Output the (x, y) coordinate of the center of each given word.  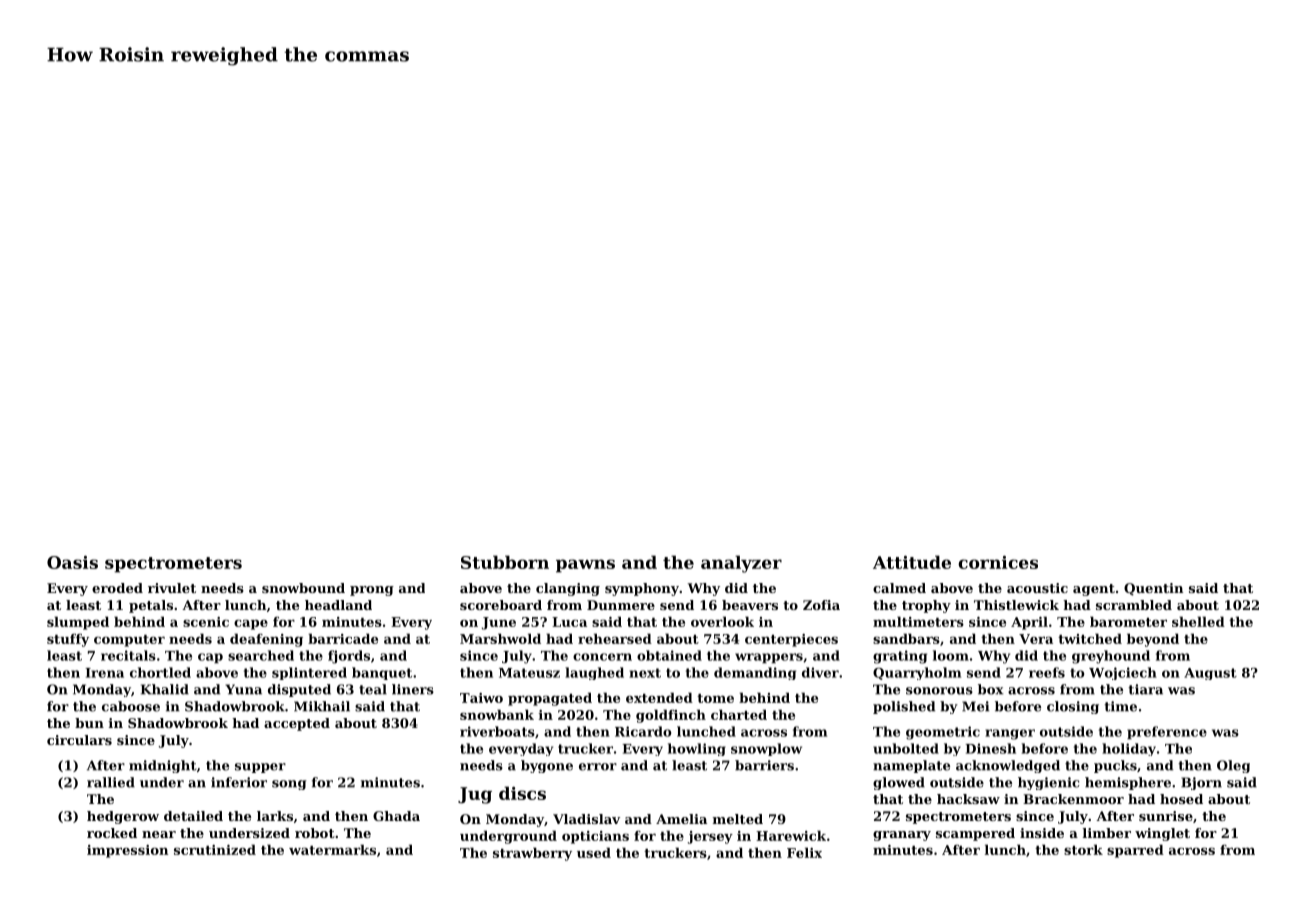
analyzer (741, 564)
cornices (998, 562)
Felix (804, 852)
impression (127, 851)
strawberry (532, 854)
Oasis (72, 562)
